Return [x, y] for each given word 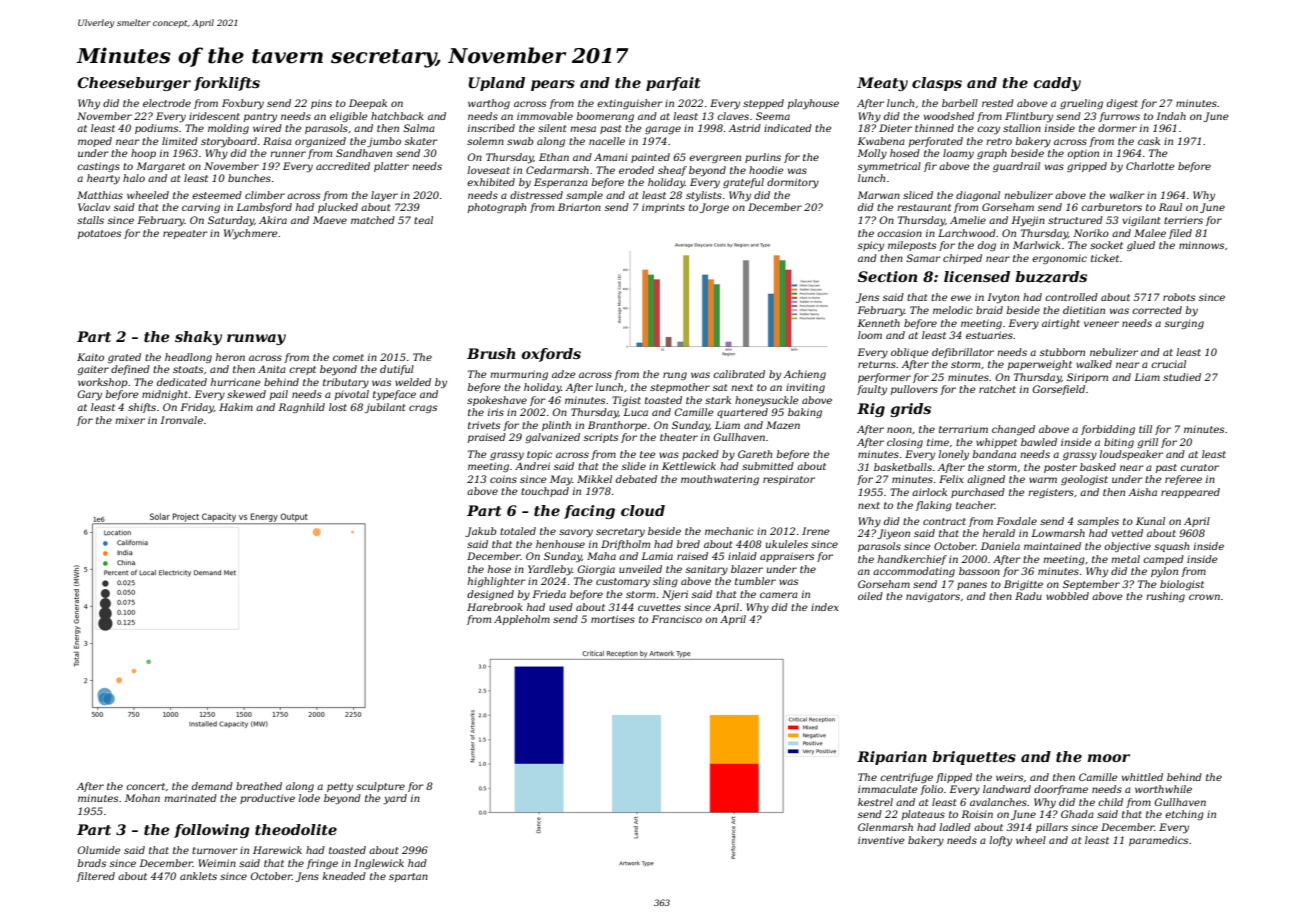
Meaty [882, 84]
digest [1122, 104]
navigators [933, 597]
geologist [1084, 480]
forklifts [227, 84]
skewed [246, 394]
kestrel [875, 802]
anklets [198, 876]
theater [679, 437]
